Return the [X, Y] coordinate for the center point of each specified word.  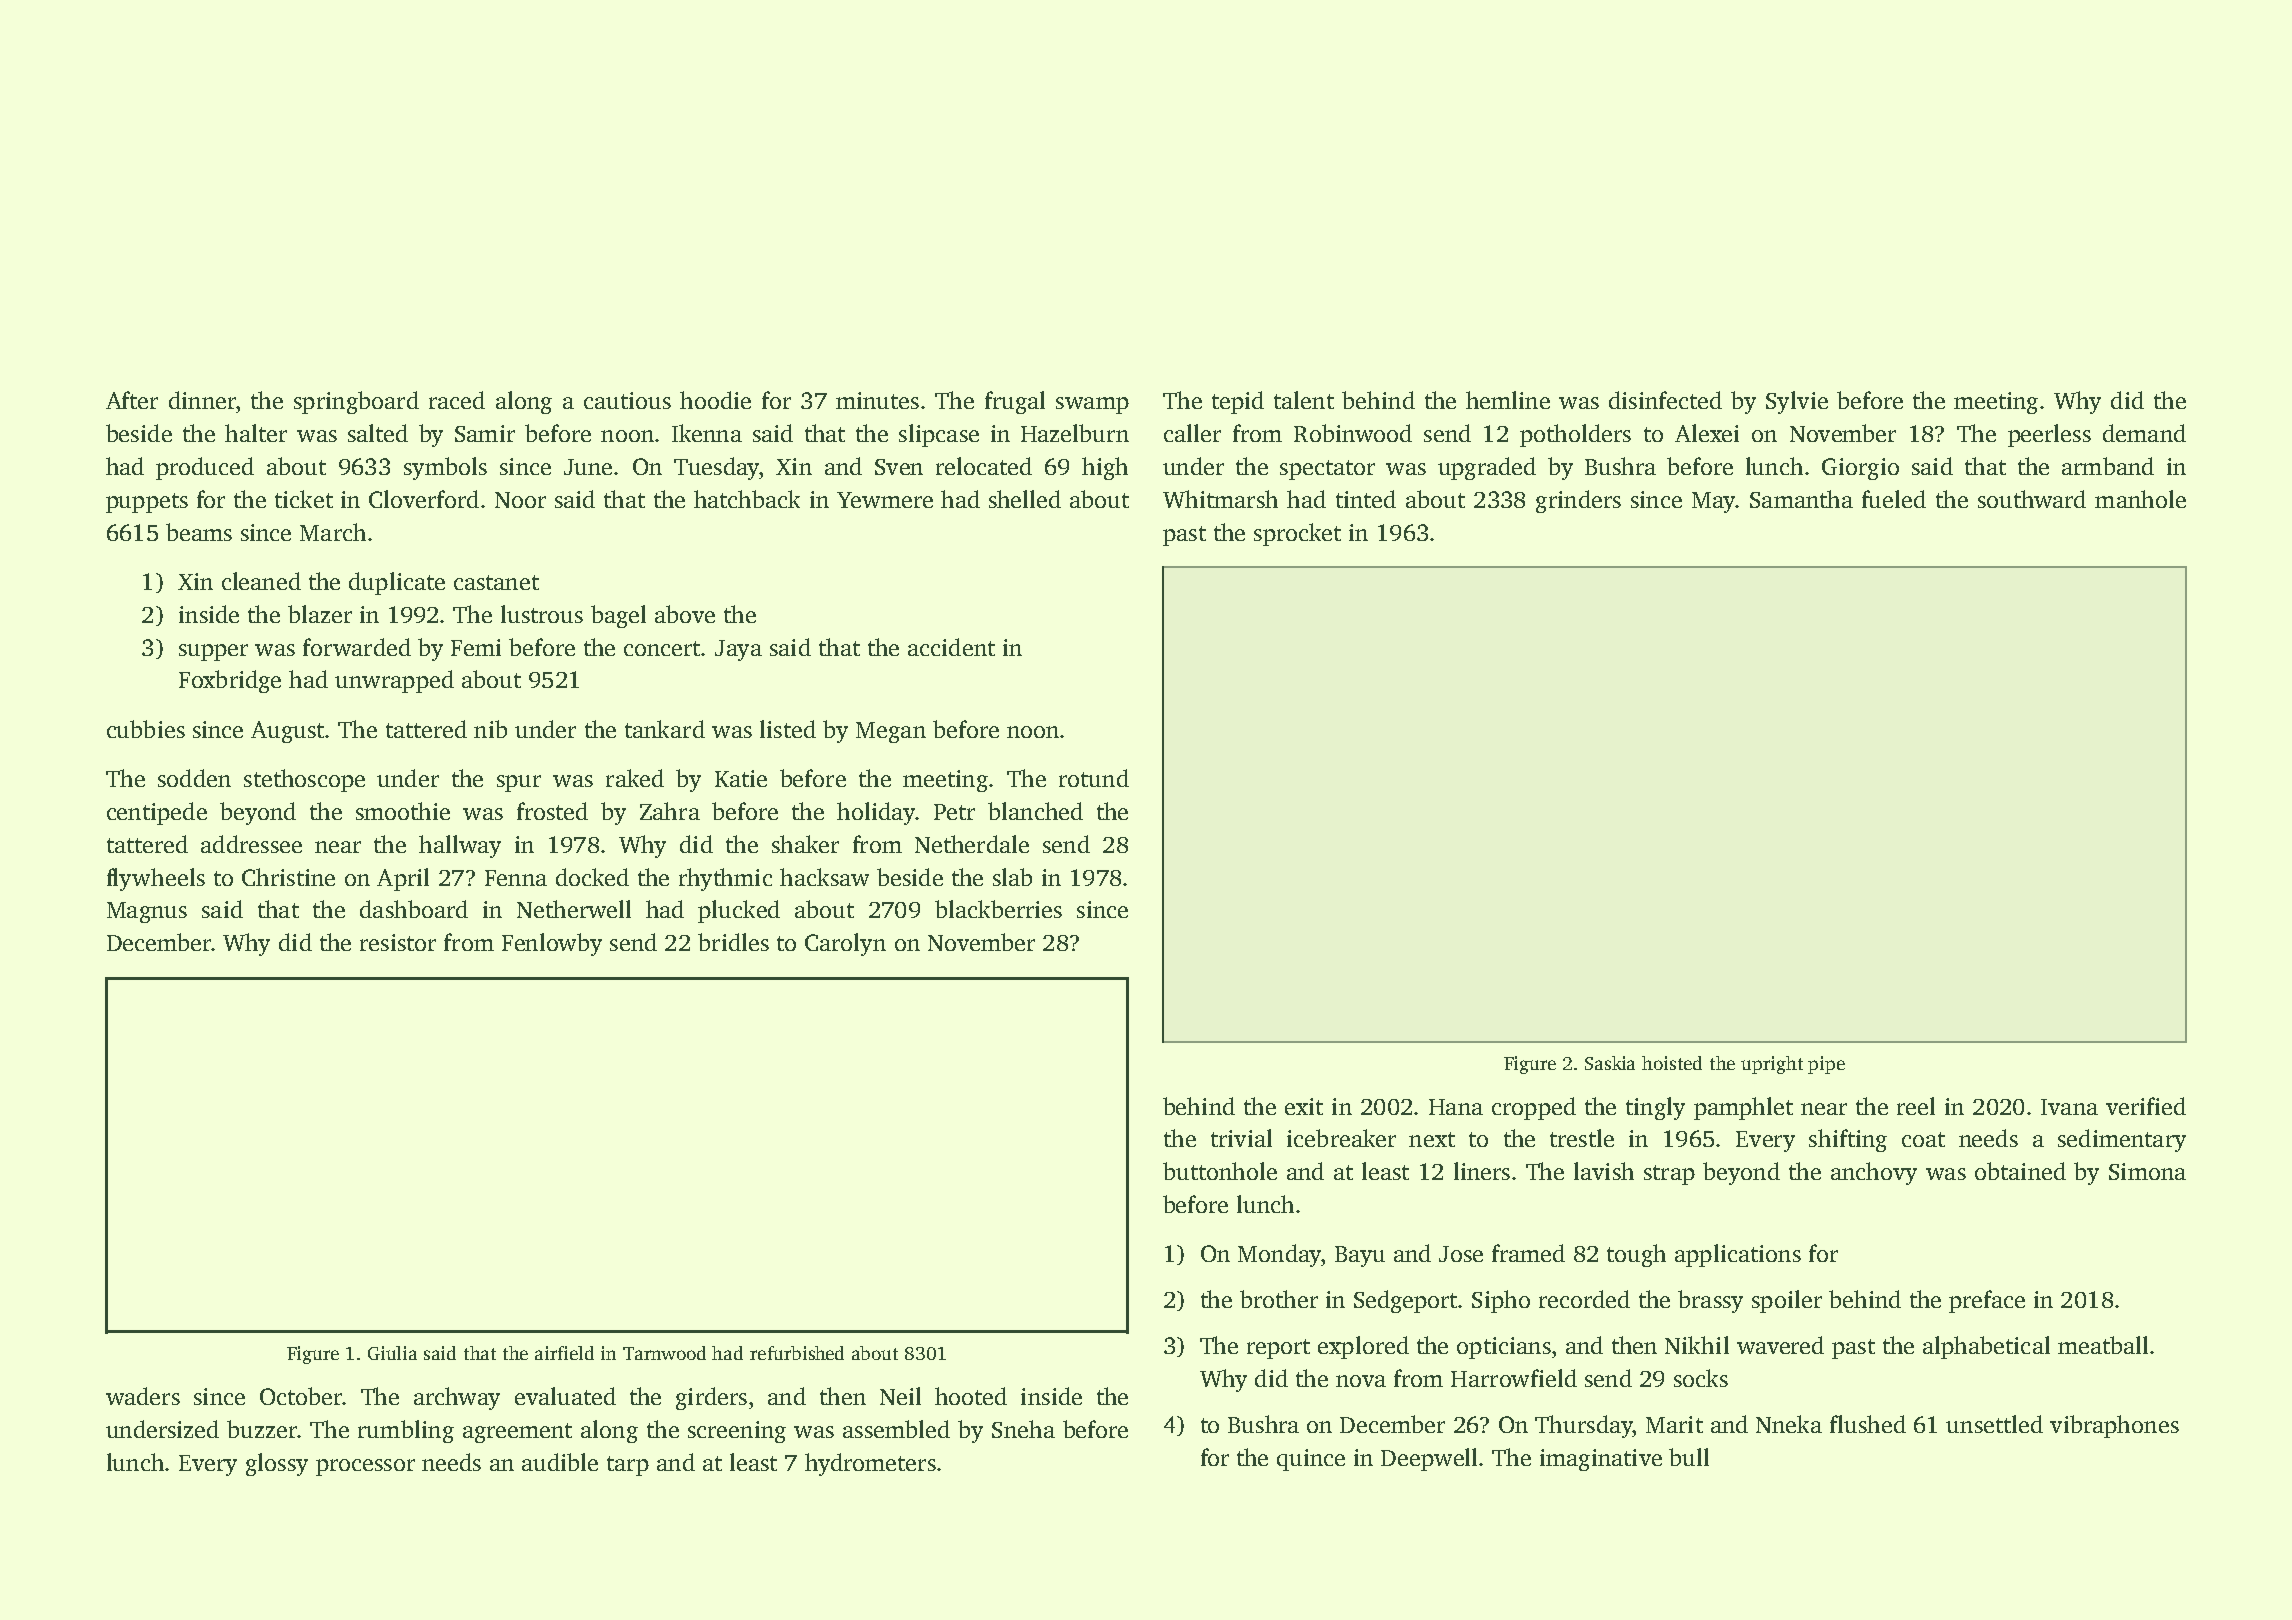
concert [662, 648]
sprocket [1297, 534]
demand [2144, 433]
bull [1689, 1457]
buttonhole [1220, 1171]
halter [256, 433]
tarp [628, 1466]
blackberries [998, 909]
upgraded [1487, 468]
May [1714, 502]
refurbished [797, 1353]
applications [1738, 1255]
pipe [1826, 1065]
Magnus [147, 912]
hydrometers [870, 1464]
